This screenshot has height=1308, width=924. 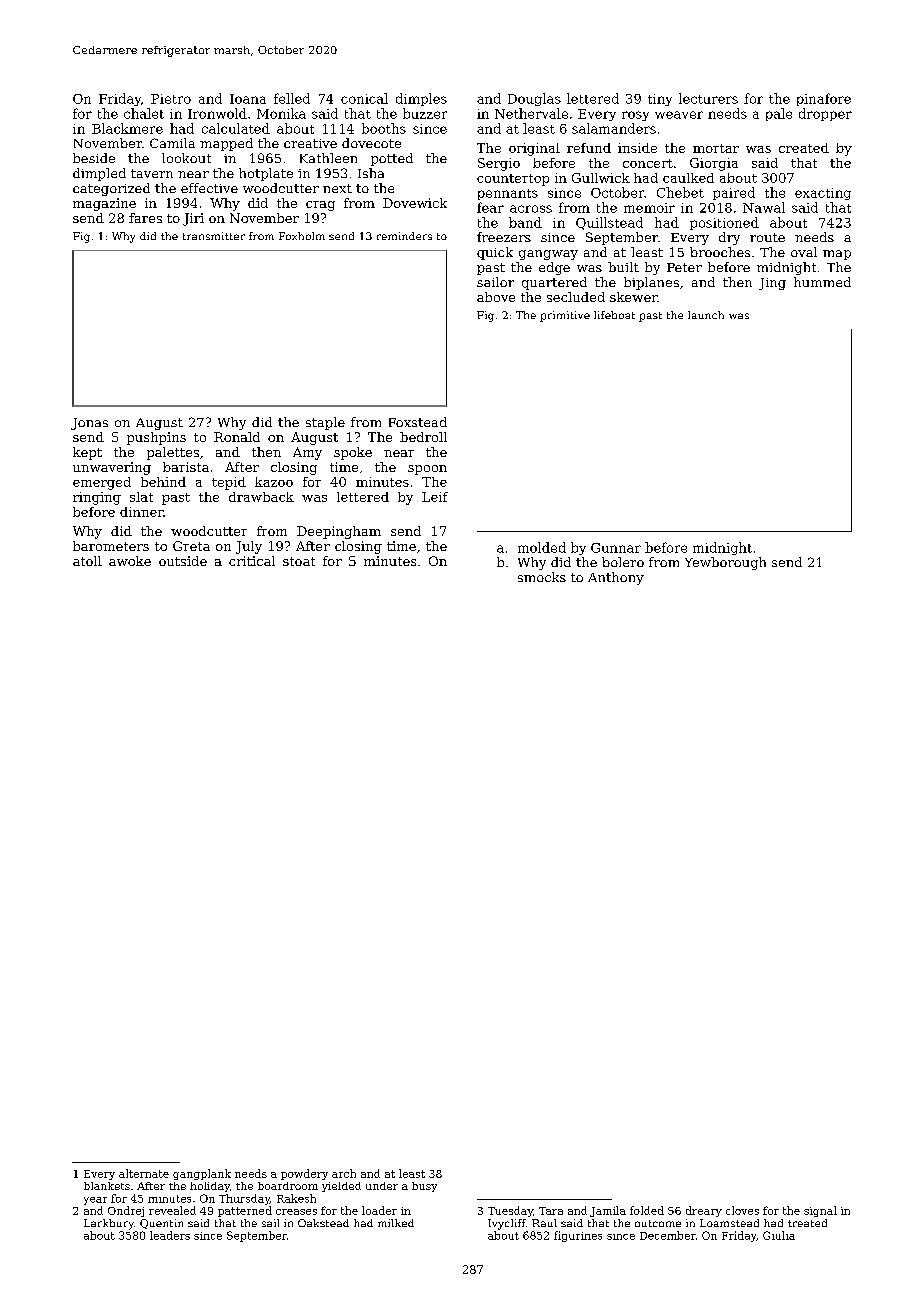 I want to click on smocks, so click(x=542, y=577).
